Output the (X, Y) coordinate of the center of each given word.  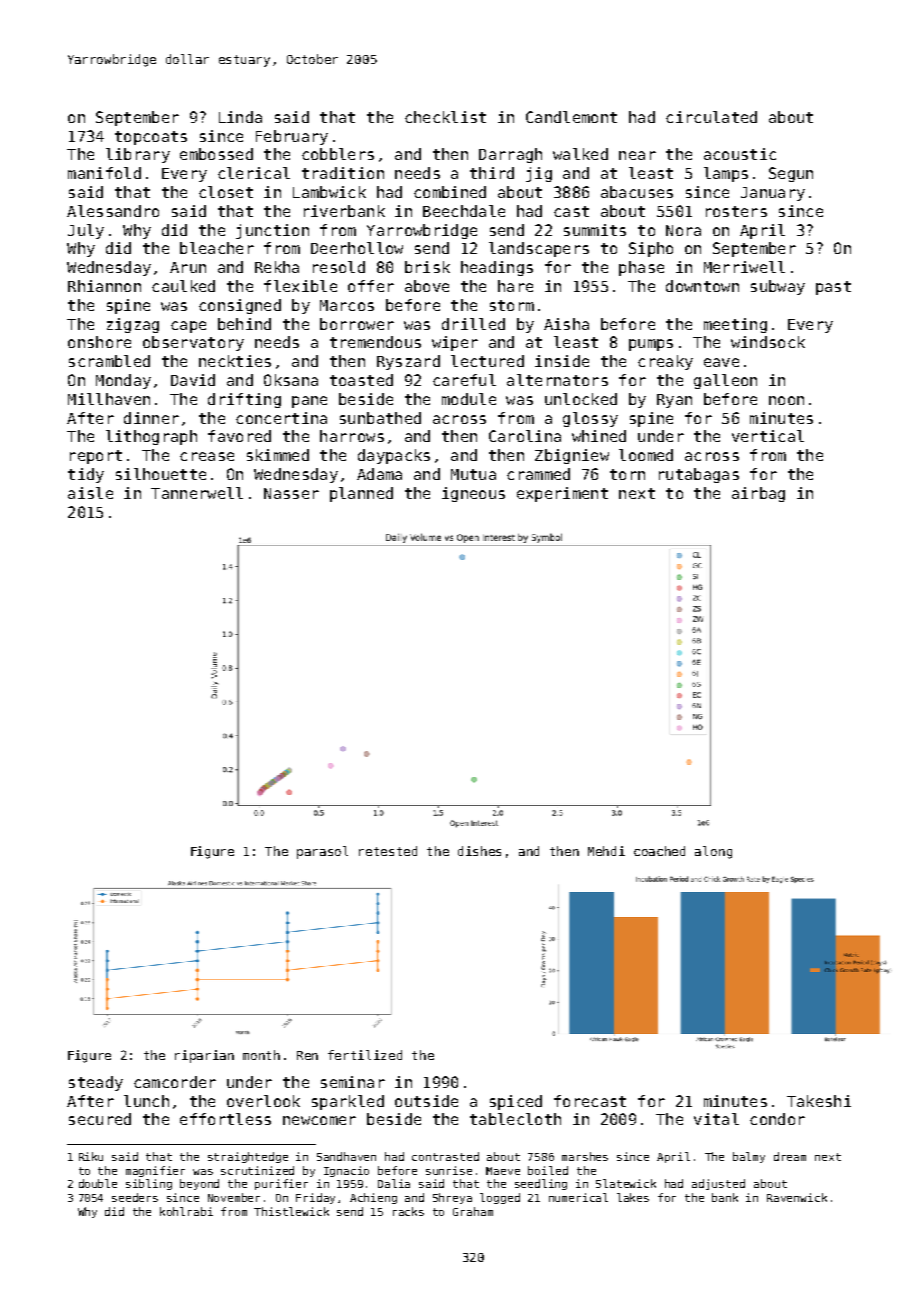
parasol (322, 852)
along (713, 852)
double (98, 1183)
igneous (473, 494)
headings (497, 268)
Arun (188, 267)
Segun (791, 174)
